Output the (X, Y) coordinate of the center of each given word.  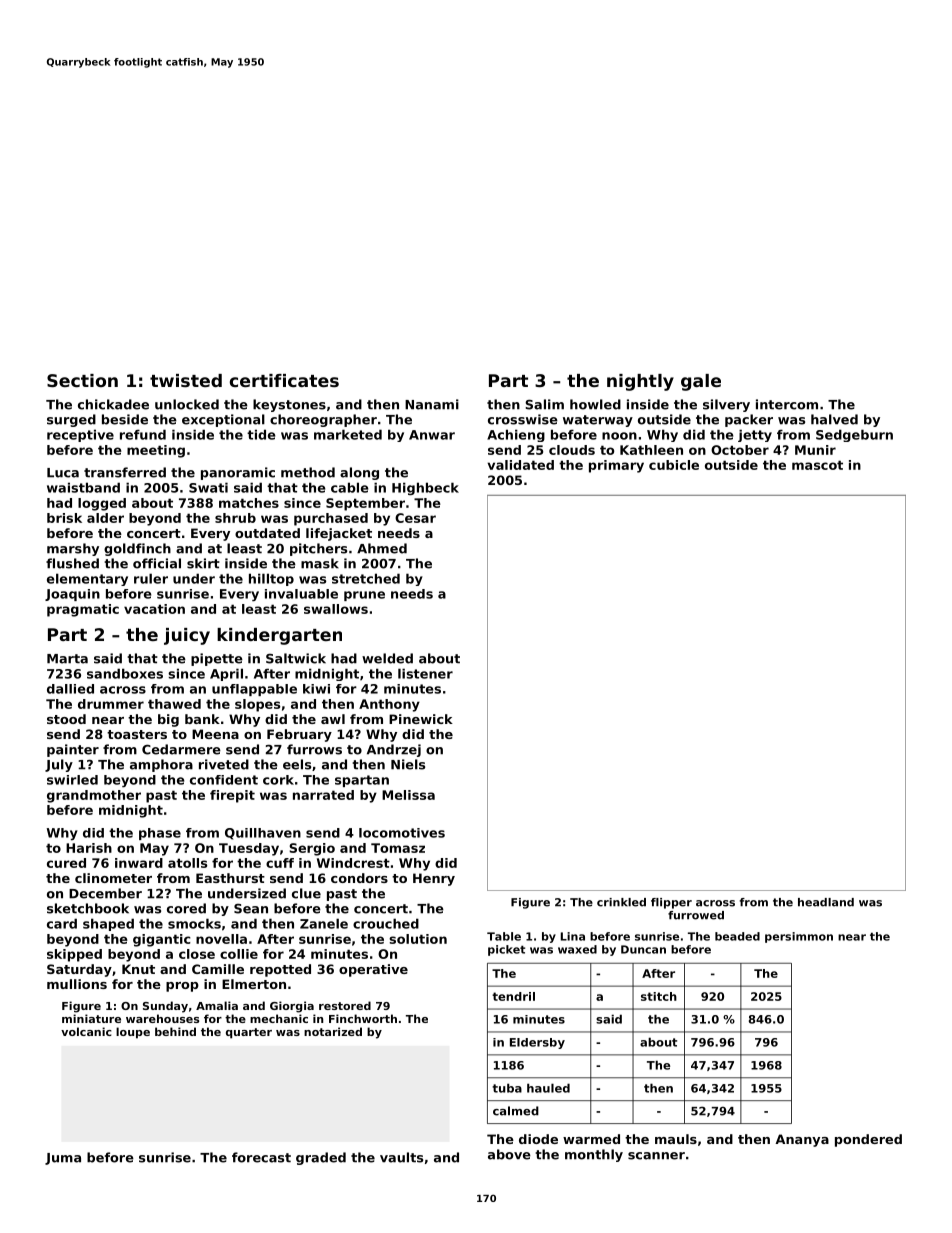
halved (834, 419)
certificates (284, 380)
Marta (67, 659)
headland (826, 902)
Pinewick (421, 719)
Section (82, 380)
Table (504, 936)
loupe (133, 1033)
